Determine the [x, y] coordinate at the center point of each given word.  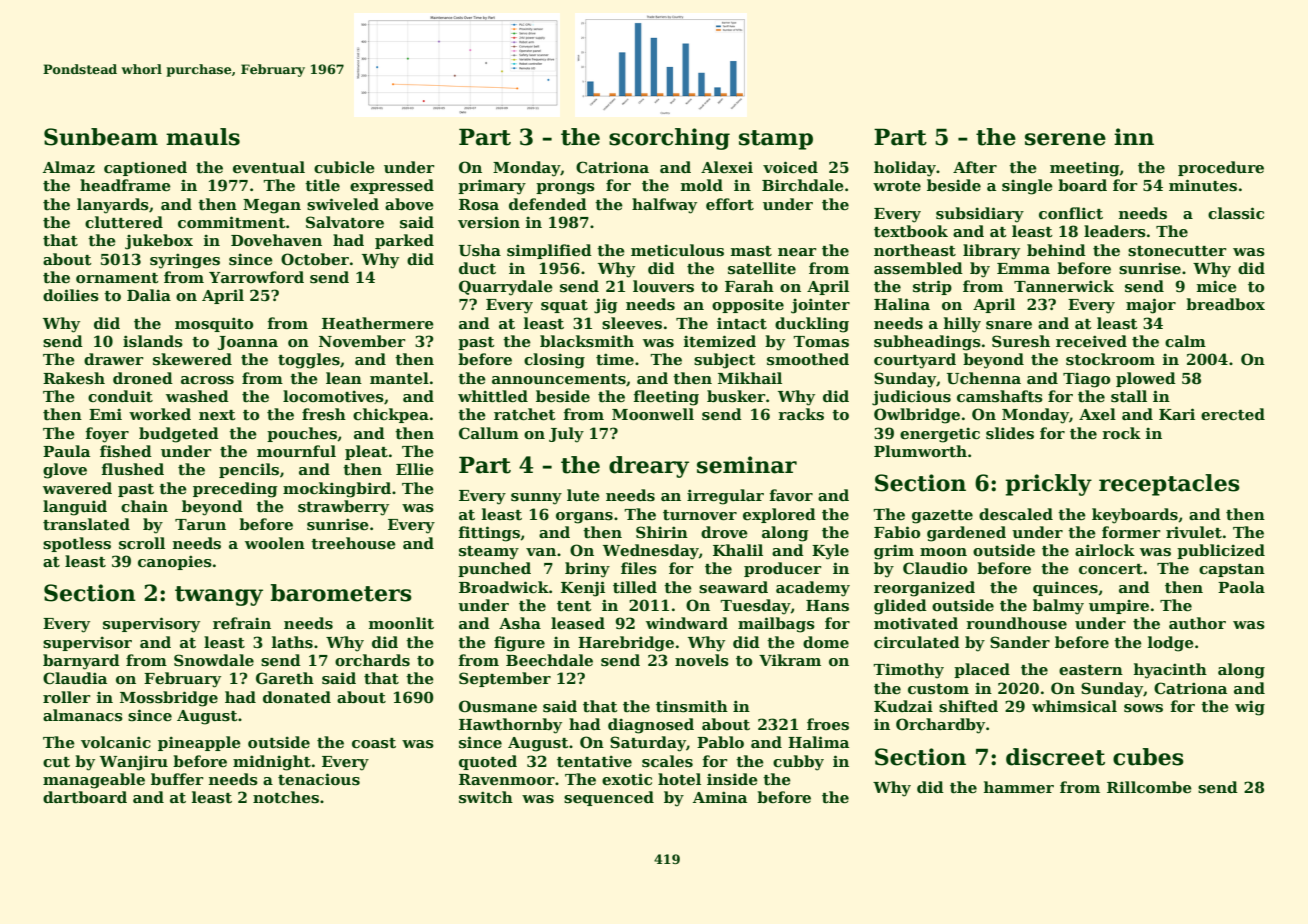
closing [554, 361]
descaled [1016, 514]
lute [583, 495]
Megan [272, 206]
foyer [107, 435]
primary [492, 187]
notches [286, 797]
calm [1185, 341]
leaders [1115, 231]
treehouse [353, 543]
